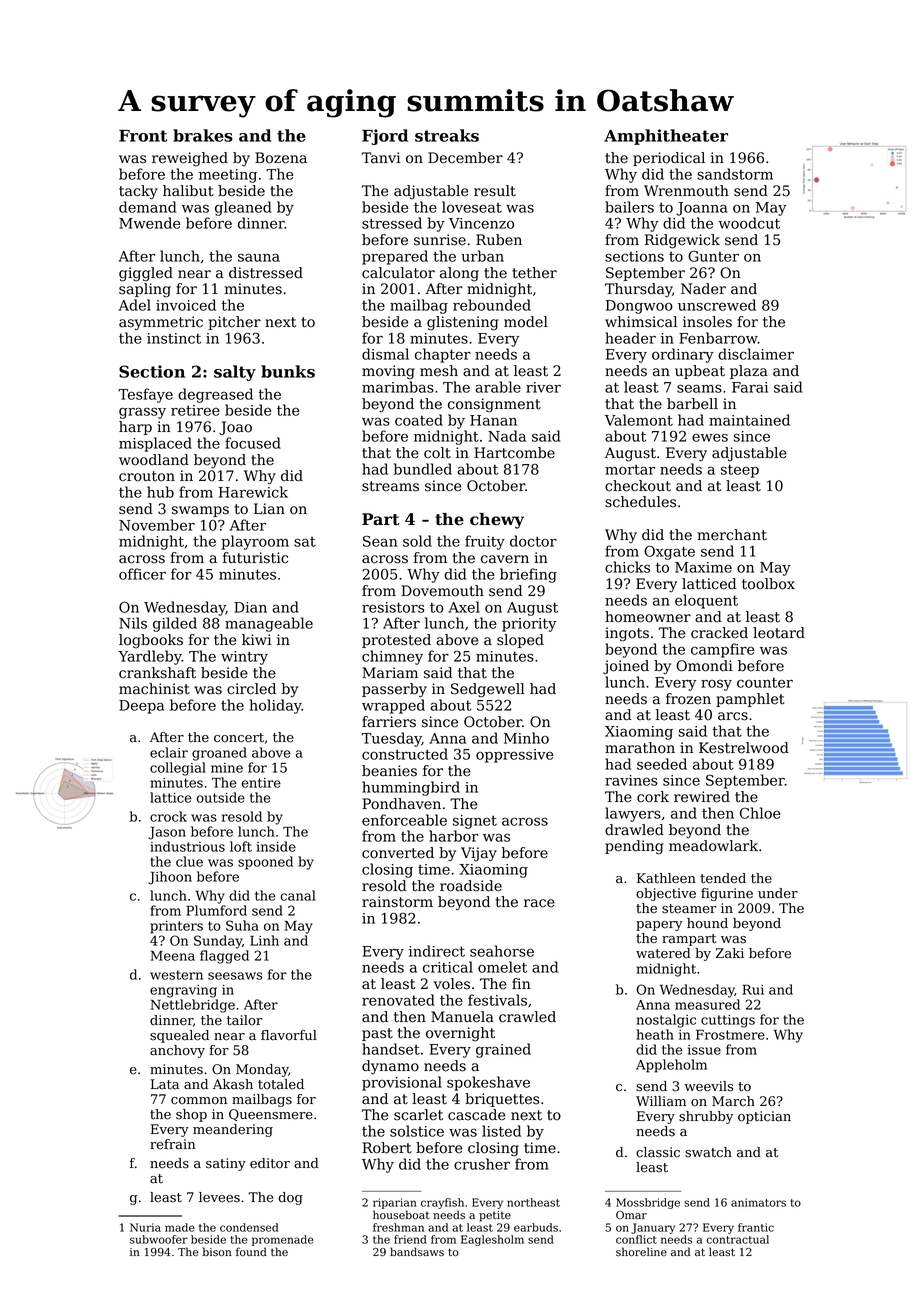  What do you see at coordinates (417, 1251) in the image?
I see `bandsaws` at bounding box center [417, 1251].
